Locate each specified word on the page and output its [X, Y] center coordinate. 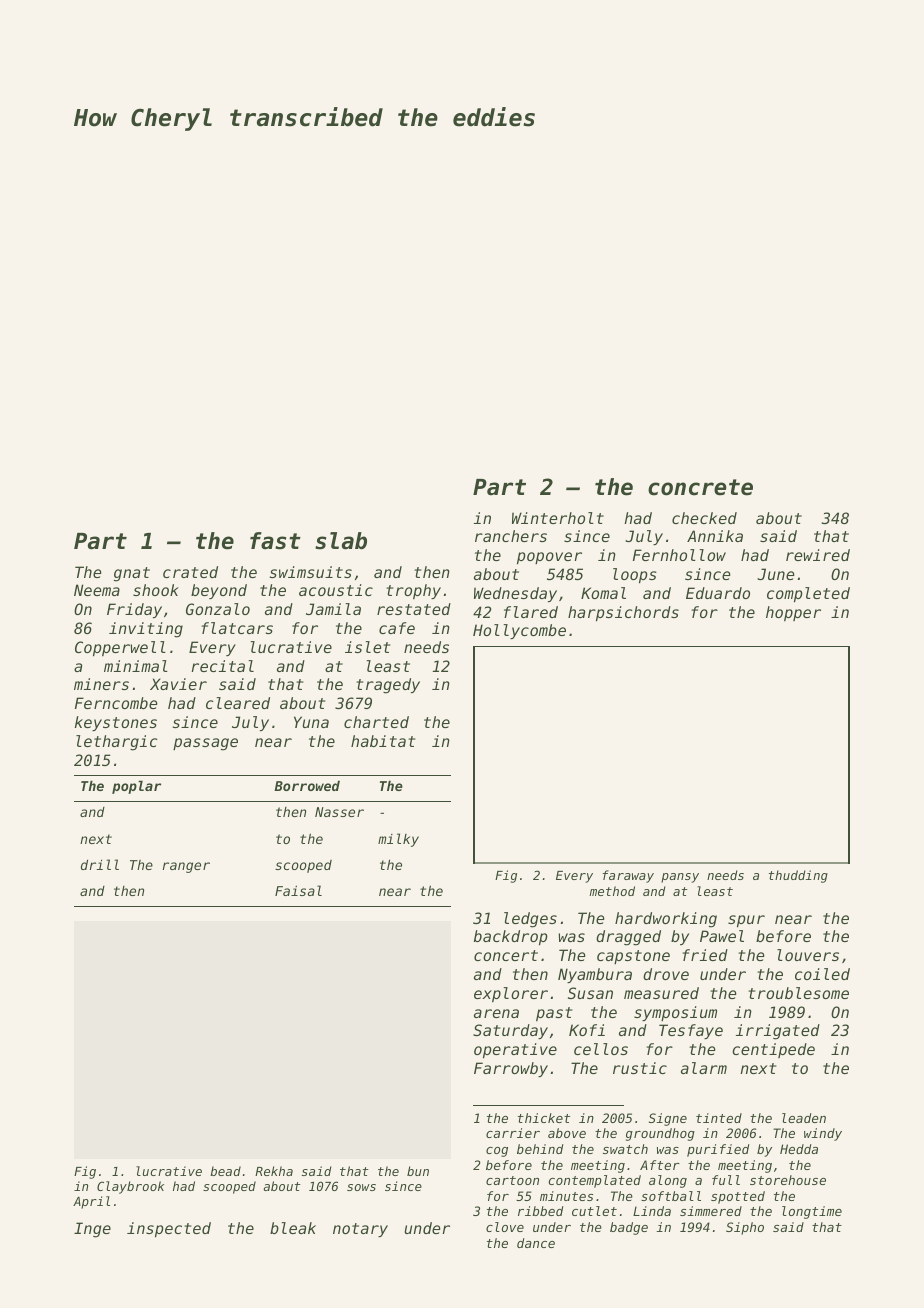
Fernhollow [679, 555]
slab [341, 541]
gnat [132, 574]
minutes [566, 1196]
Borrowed [307, 785]
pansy [680, 878]
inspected [169, 1229]
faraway [628, 876]
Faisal [298, 890]
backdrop [511, 937]
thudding [798, 876]
